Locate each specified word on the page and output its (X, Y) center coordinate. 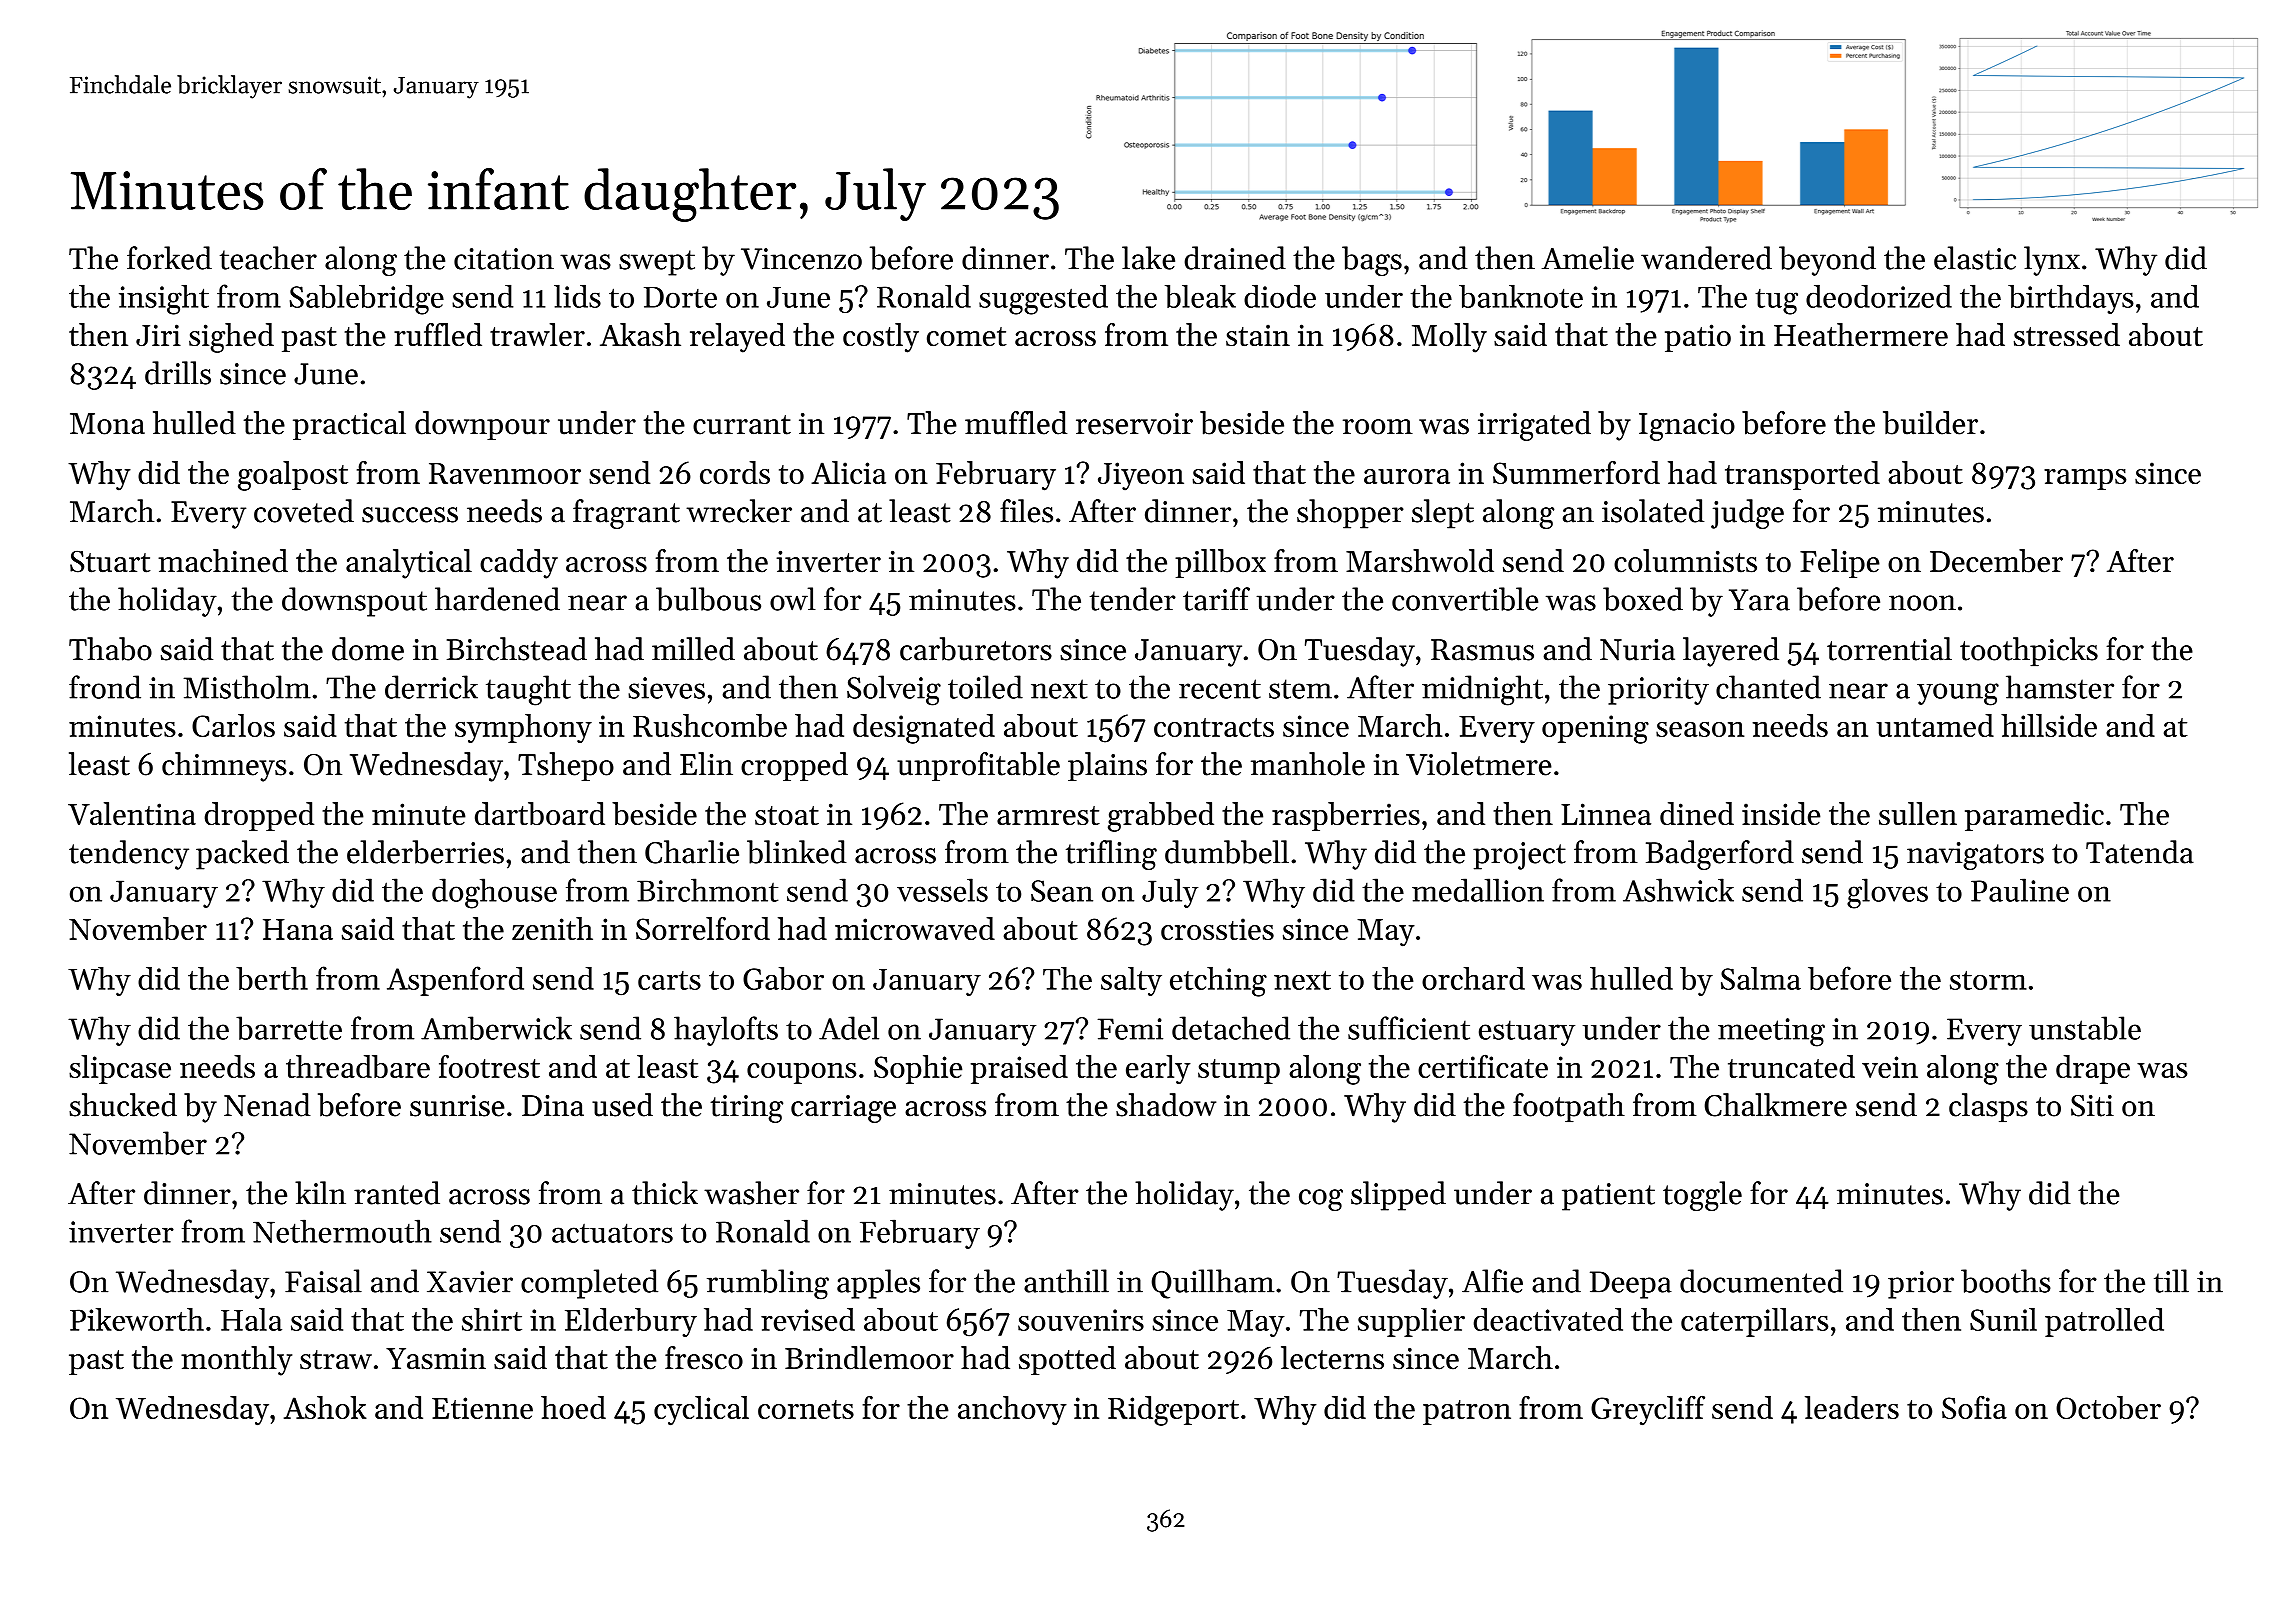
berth (272, 978)
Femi (1130, 1029)
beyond (1827, 261)
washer (751, 1193)
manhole (1308, 764)
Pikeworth (137, 1319)
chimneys (224, 767)
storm (1988, 980)
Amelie (1588, 258)
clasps (1988, 1107)
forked (169, 258)
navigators (1975, 856)
